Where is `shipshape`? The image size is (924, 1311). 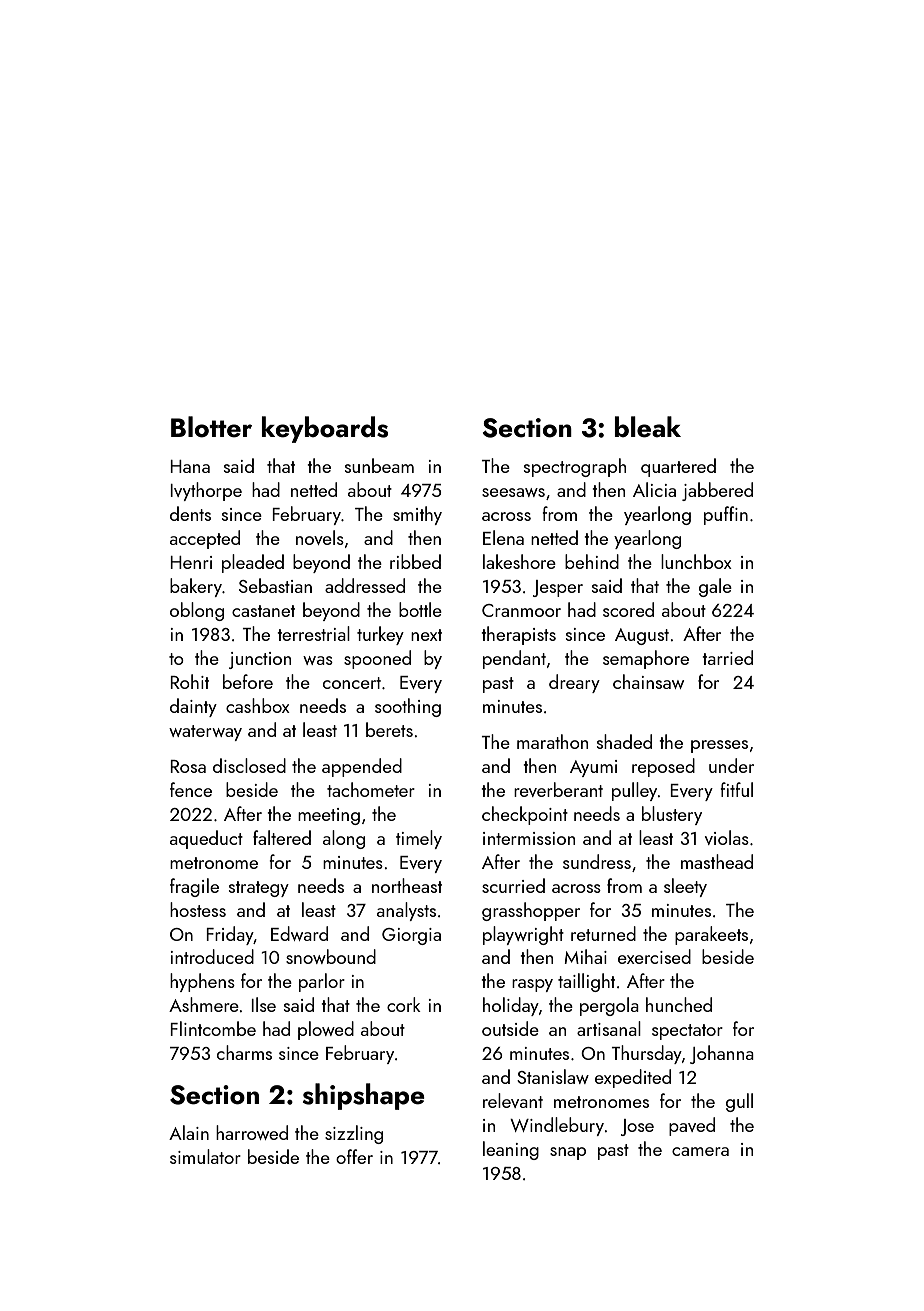
shipshape is located at coordinates (364, 1096).
